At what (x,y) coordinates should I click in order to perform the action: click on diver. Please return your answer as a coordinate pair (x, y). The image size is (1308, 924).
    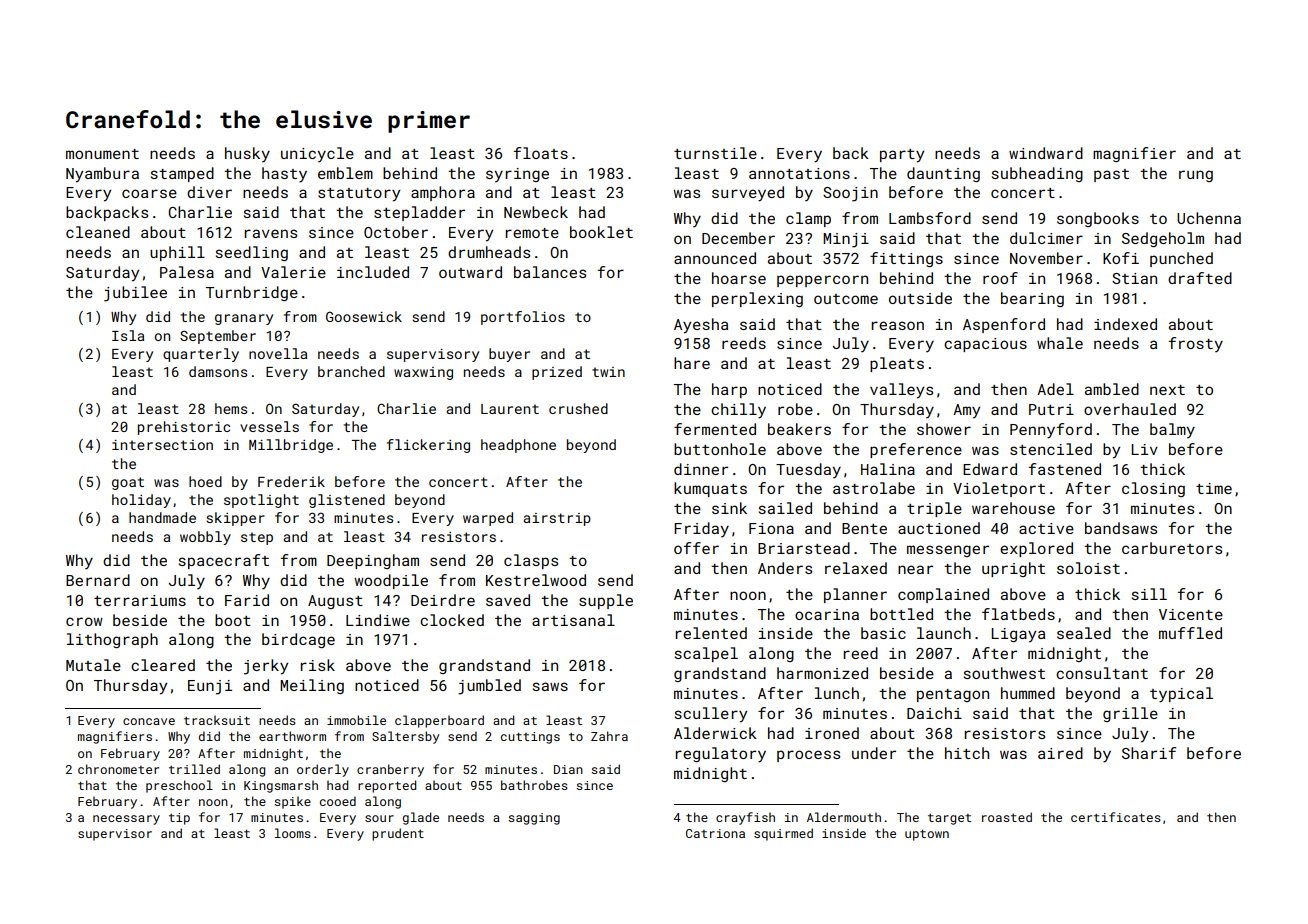
    Looking at the image, I should click on (209, 192).
